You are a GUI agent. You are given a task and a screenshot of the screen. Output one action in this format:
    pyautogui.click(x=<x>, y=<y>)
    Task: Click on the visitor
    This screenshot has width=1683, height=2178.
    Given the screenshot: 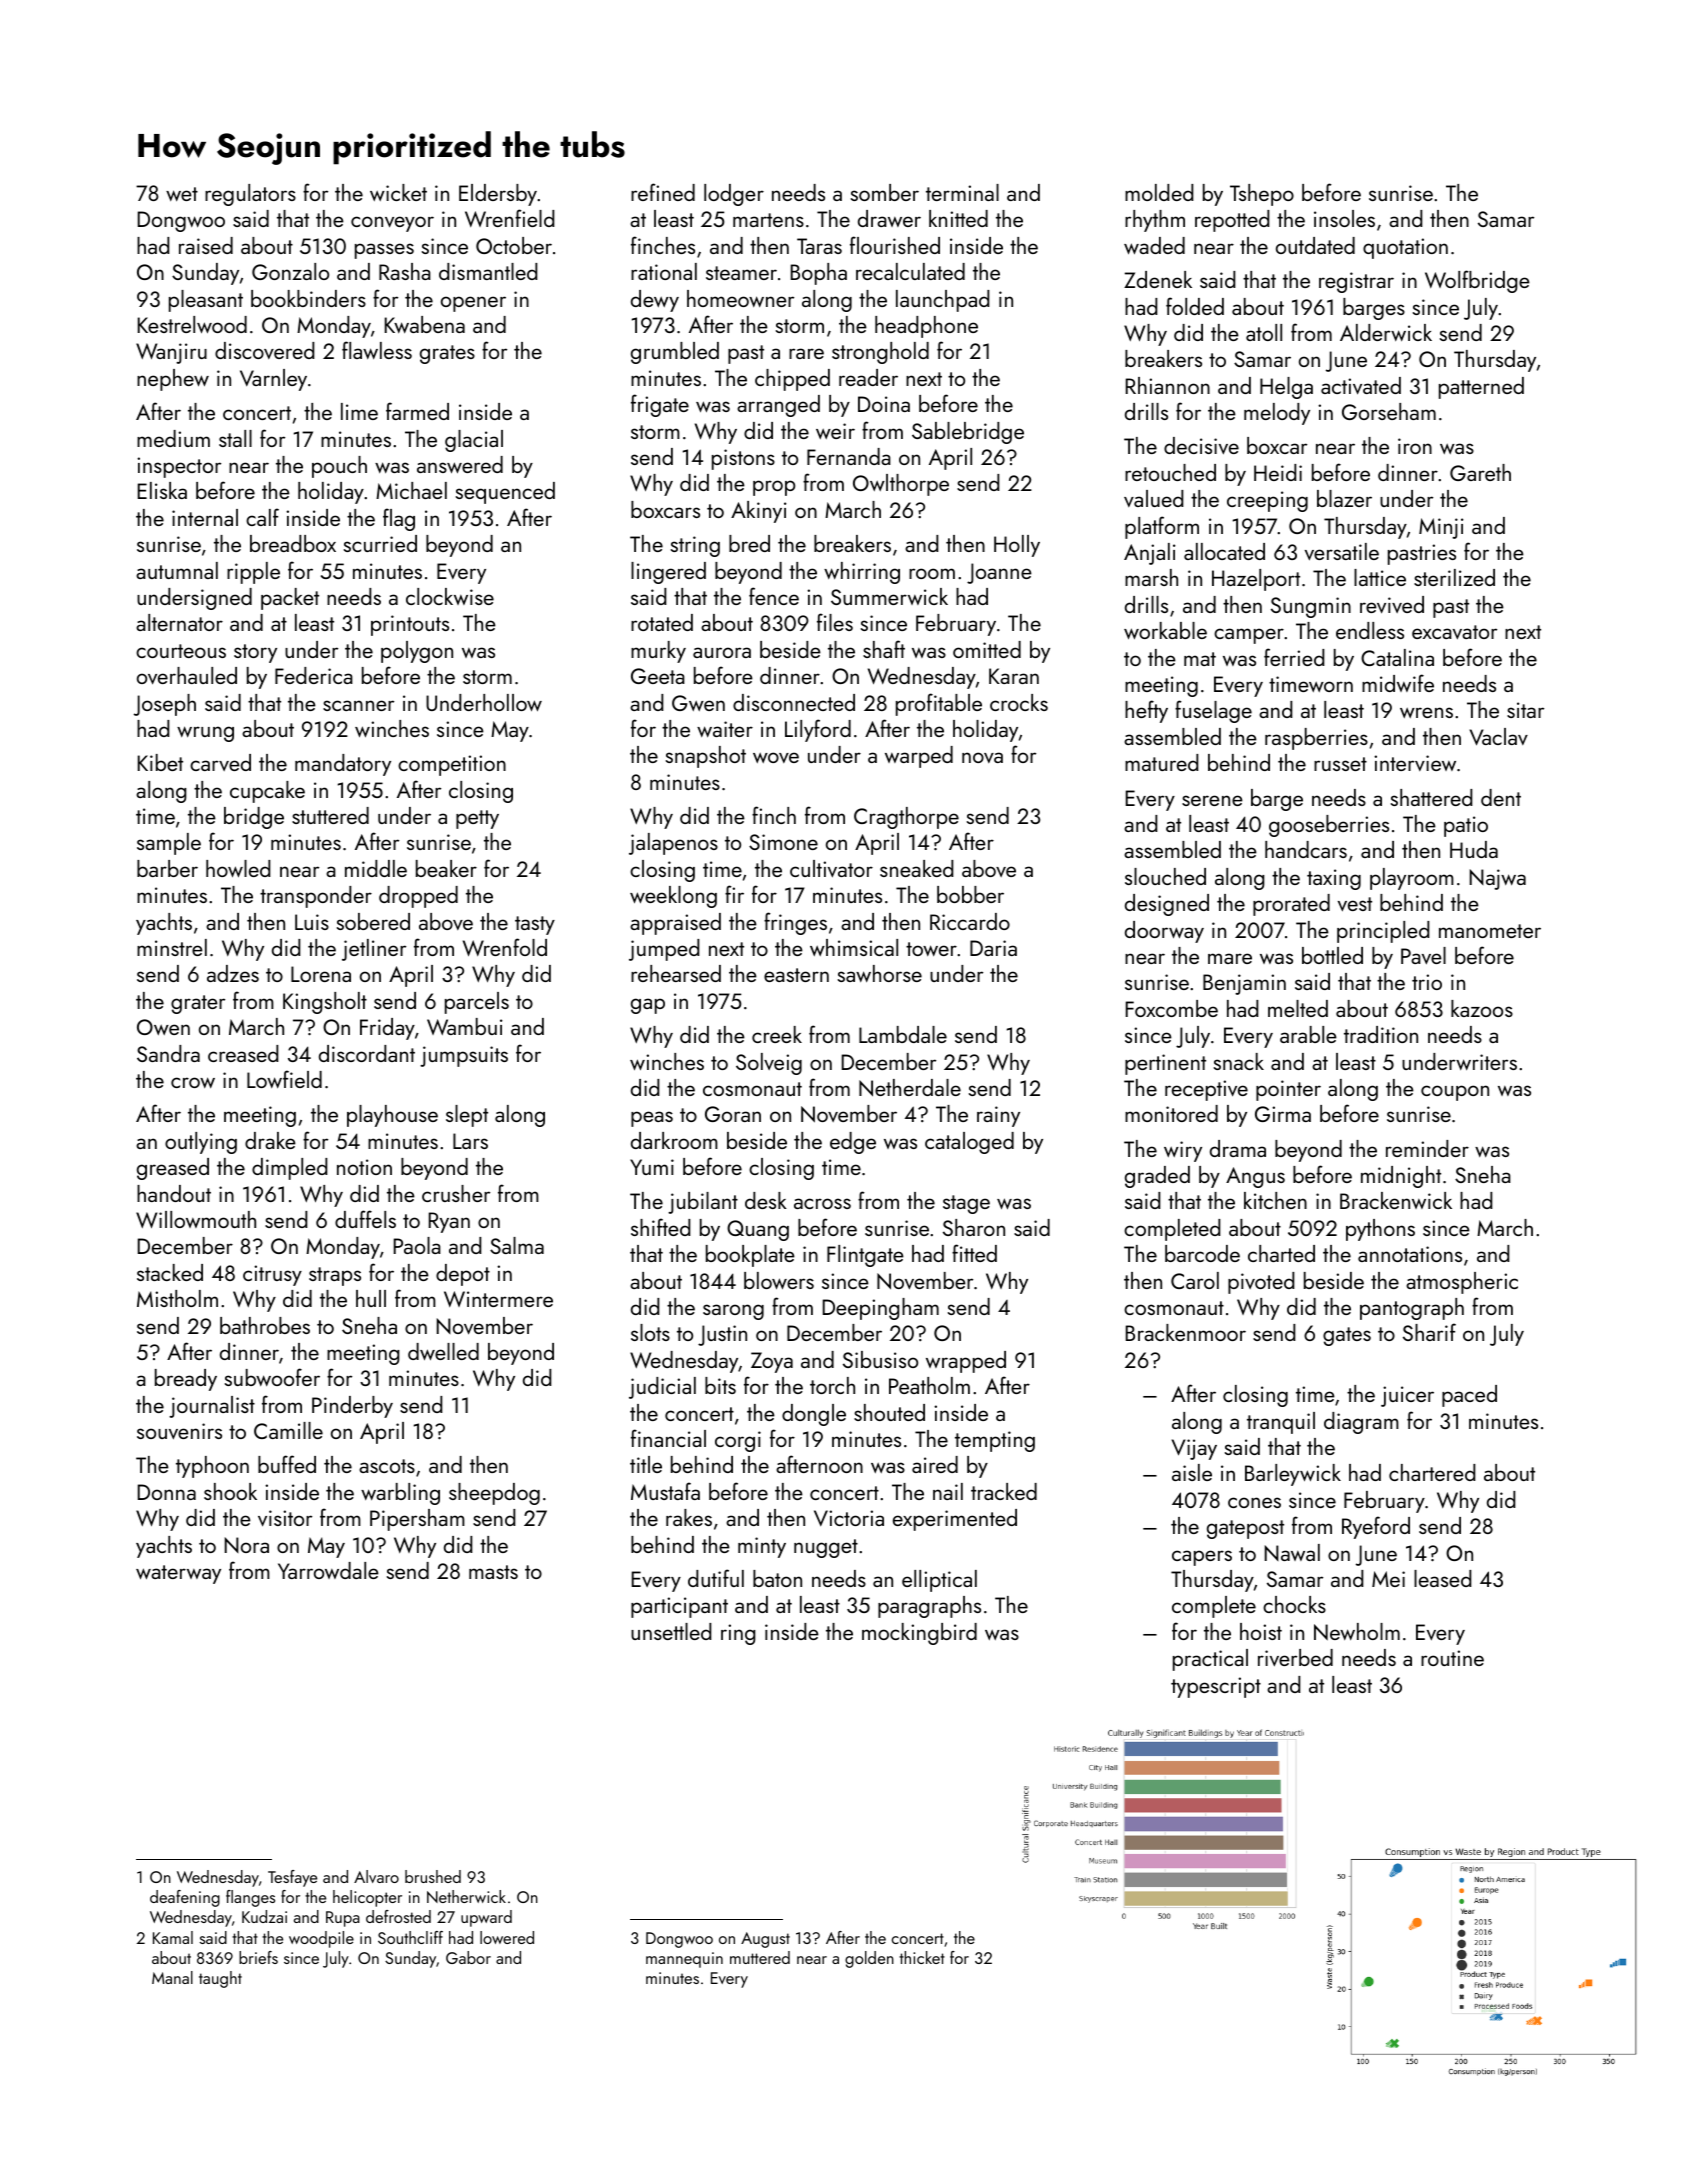 What is the action you would take?
    pyautogui.click(x=285, y=1518)
